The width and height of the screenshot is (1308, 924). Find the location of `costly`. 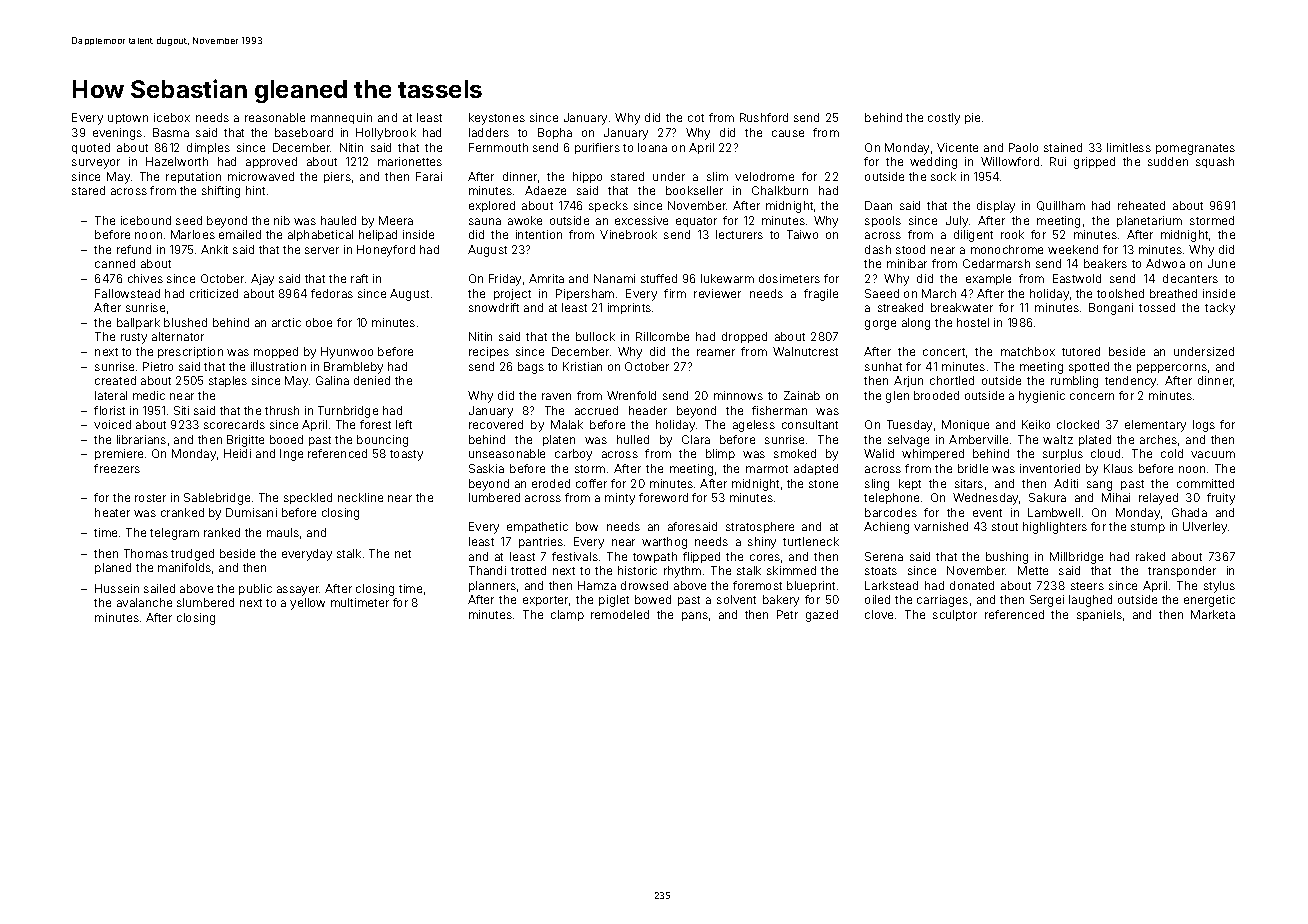

costly is located at coordinates (944, 119).
